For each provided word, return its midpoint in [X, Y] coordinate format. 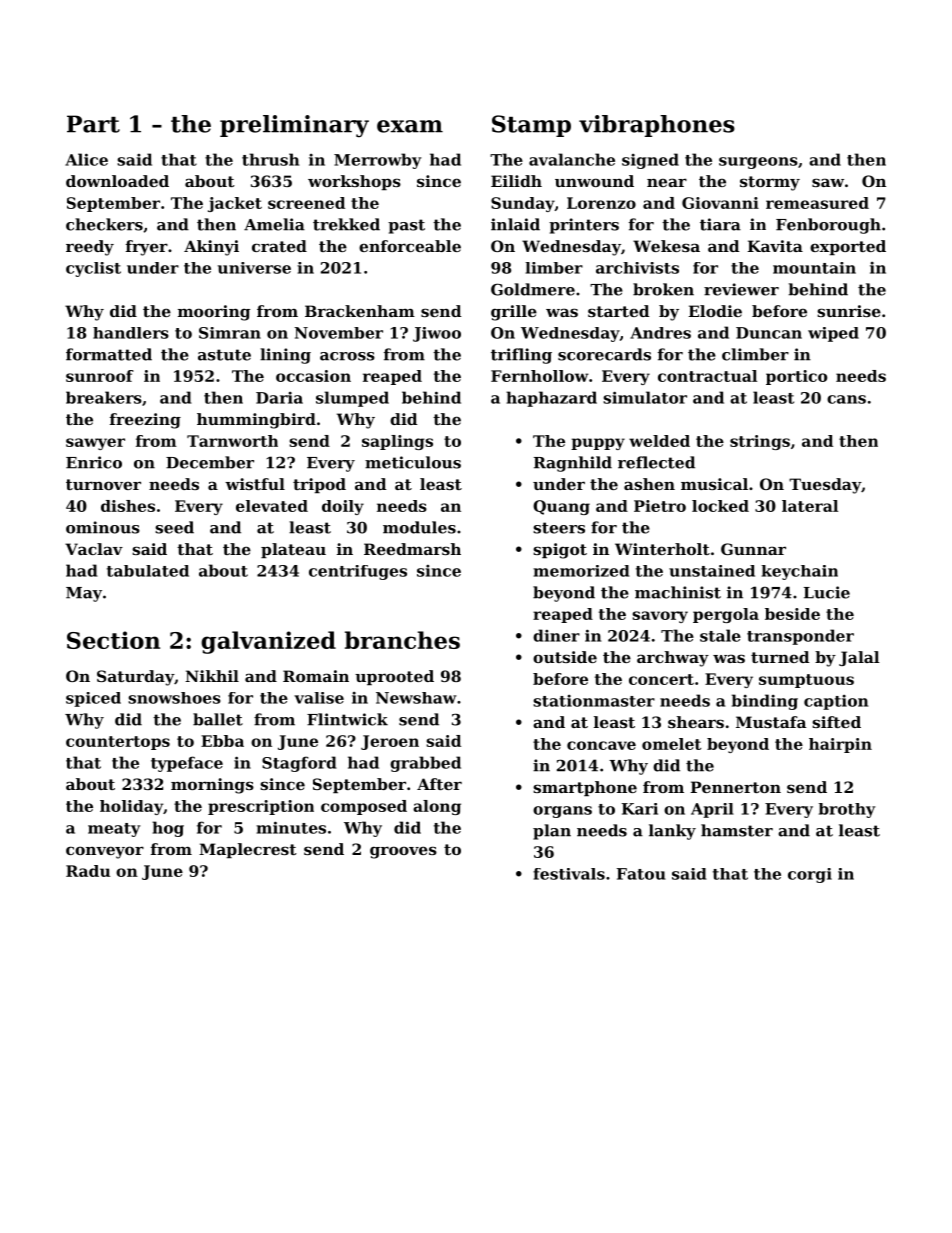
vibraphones [657, 126]
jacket [235, 204]
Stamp [531, 126]
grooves [403, 852]
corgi [810, 875]
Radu [88, 871]
